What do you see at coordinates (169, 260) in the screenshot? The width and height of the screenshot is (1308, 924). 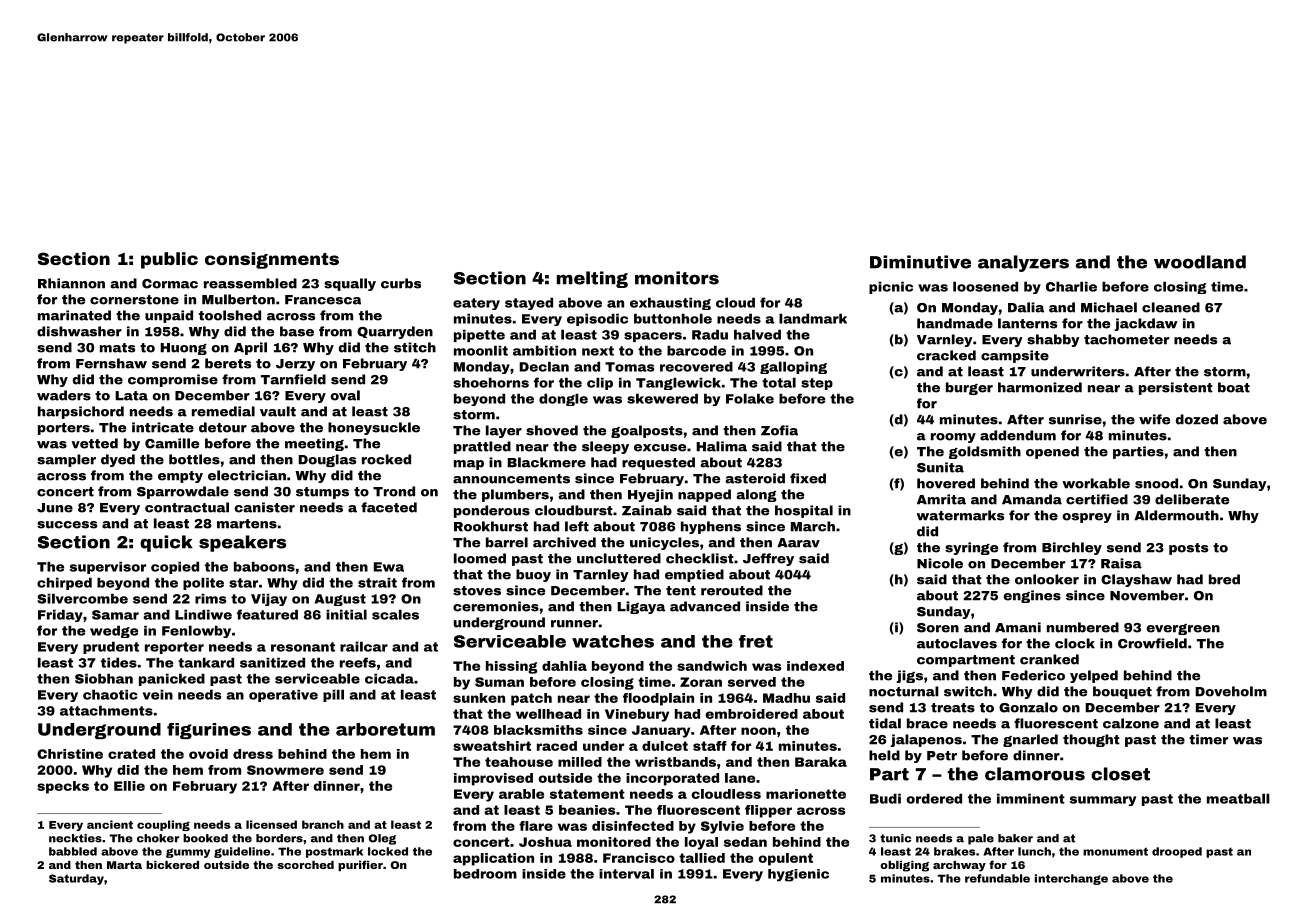 I see `public` at bounding box center [169, 260].
